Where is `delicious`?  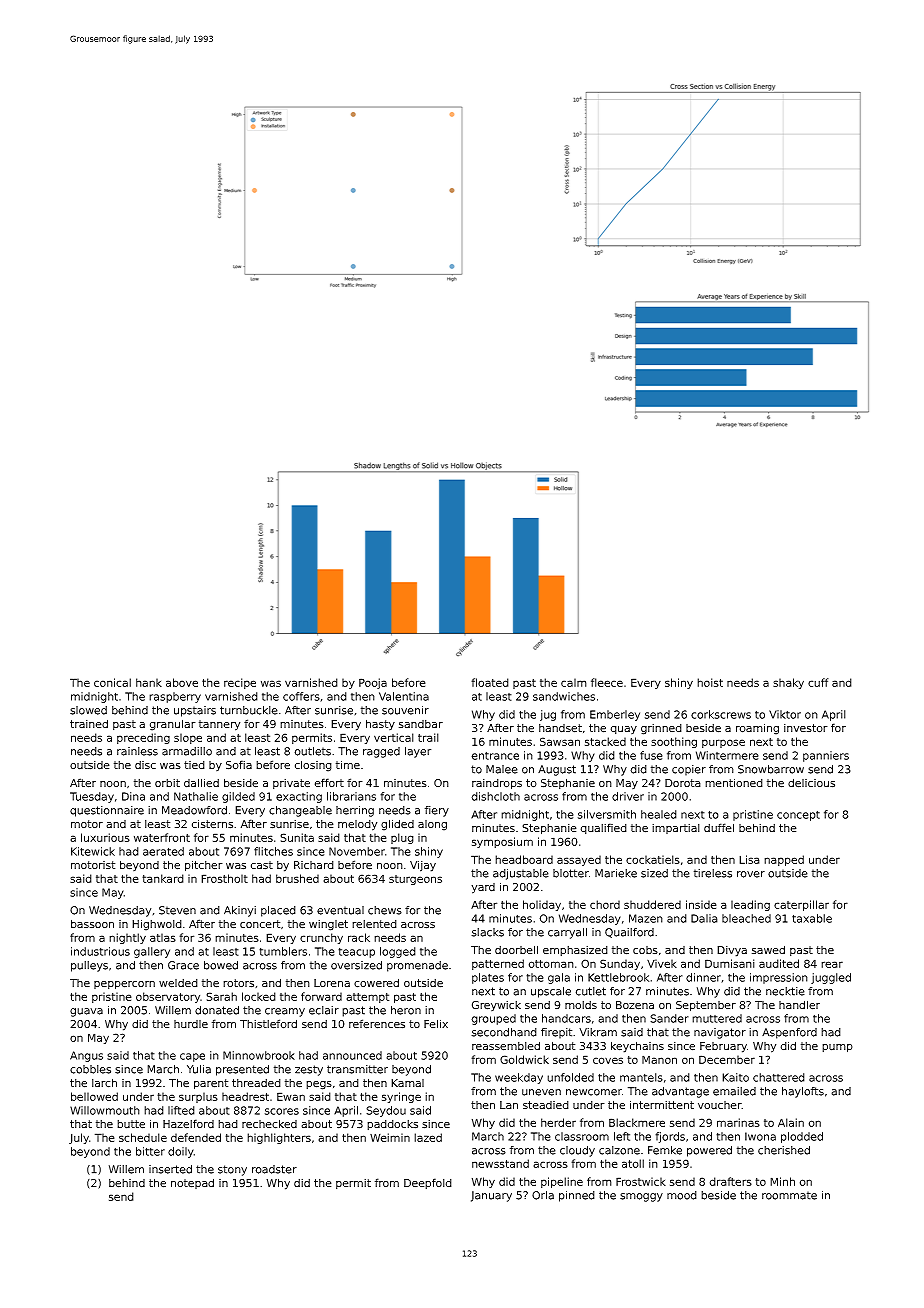
delicious is located at coordinates (811, 783).
